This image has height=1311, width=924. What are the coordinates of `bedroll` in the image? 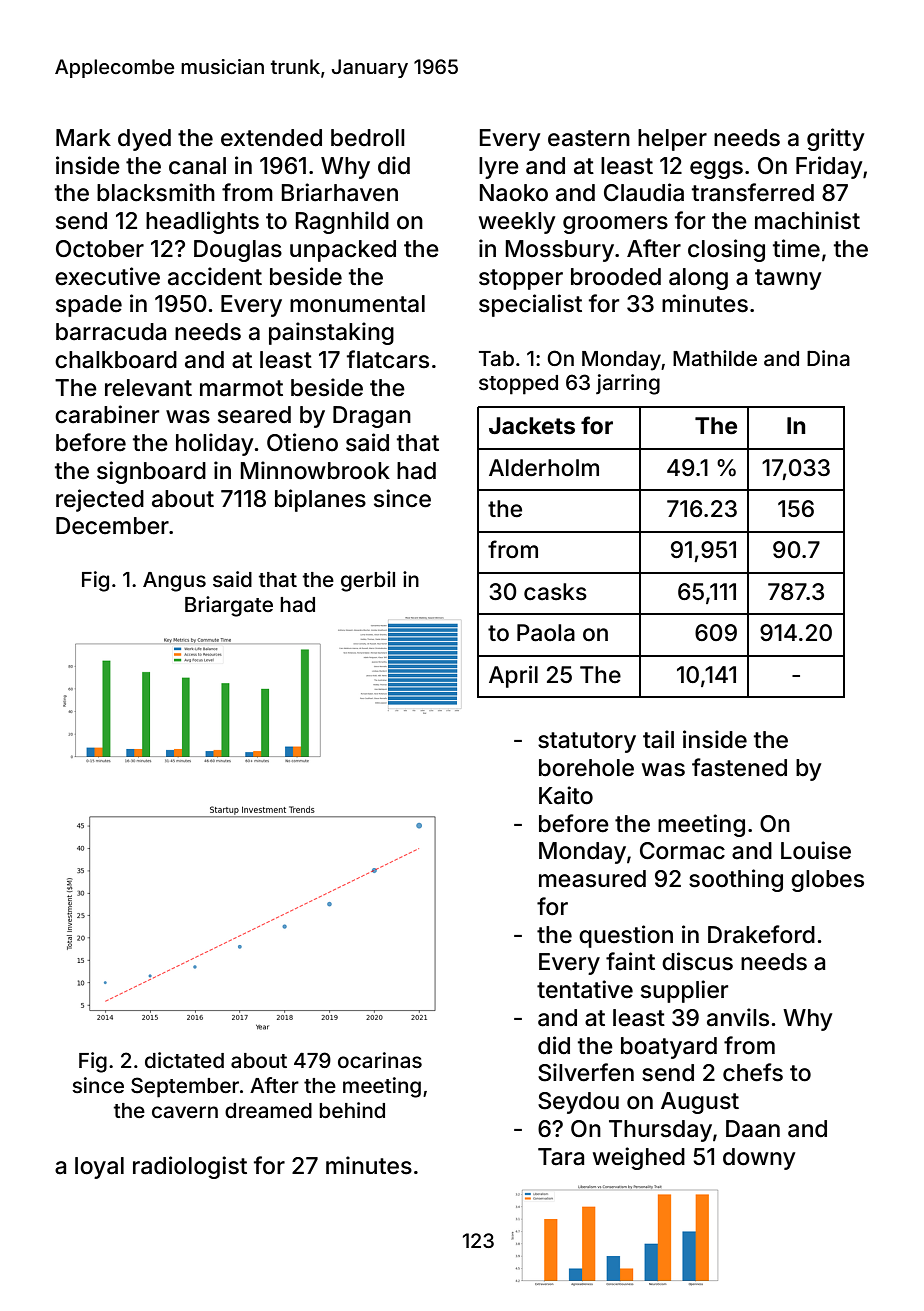 It's located at (368, 138).
